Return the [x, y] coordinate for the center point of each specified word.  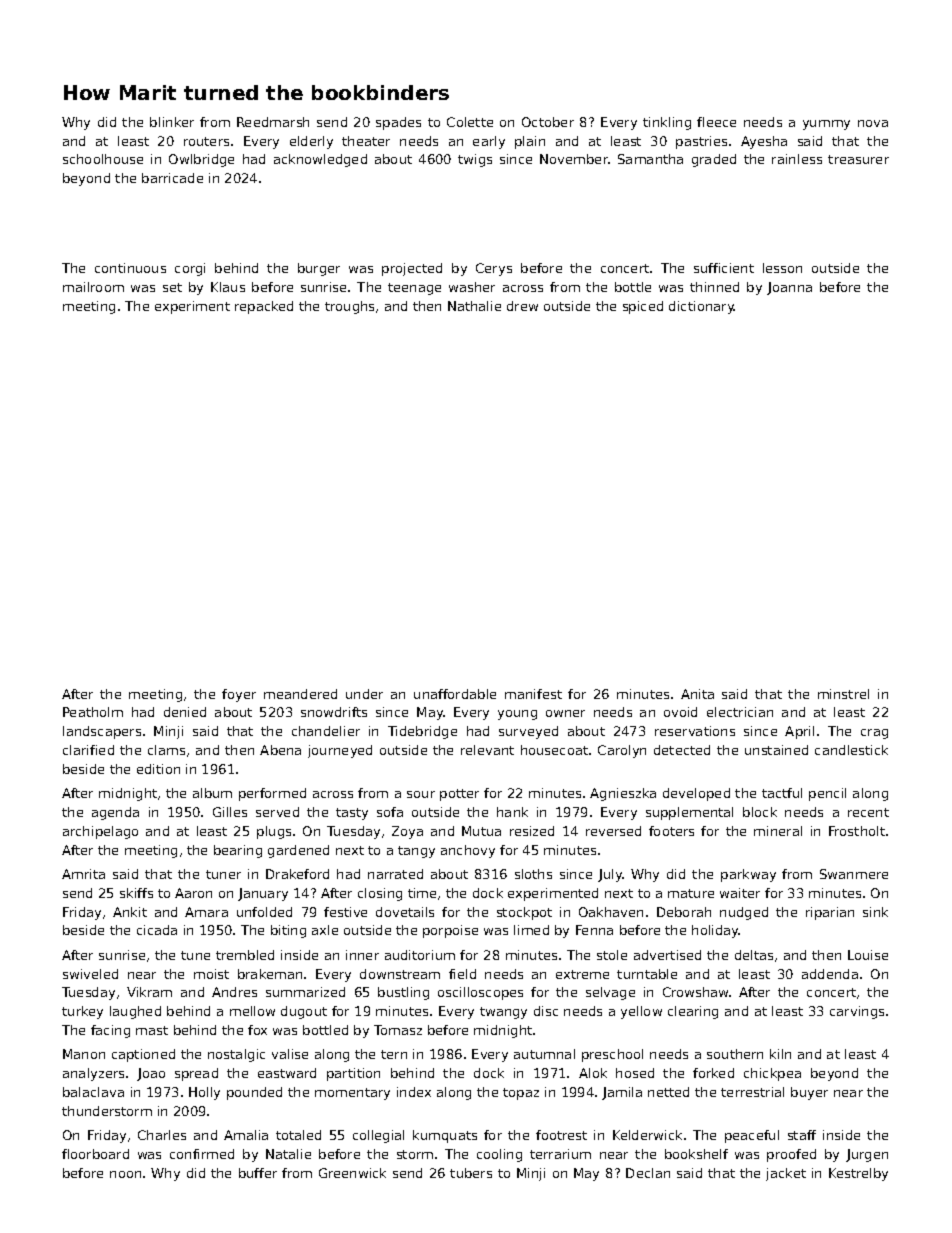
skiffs [136, 893]
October [548, 122]
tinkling [667, 123]
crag [874, 734]
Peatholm [93, 712]
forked [713, 1073]
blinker [172, 122]
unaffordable [455, 694]
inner [362, 955]
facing [110, 1031]
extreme [582, 974]
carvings [857, 1012]
